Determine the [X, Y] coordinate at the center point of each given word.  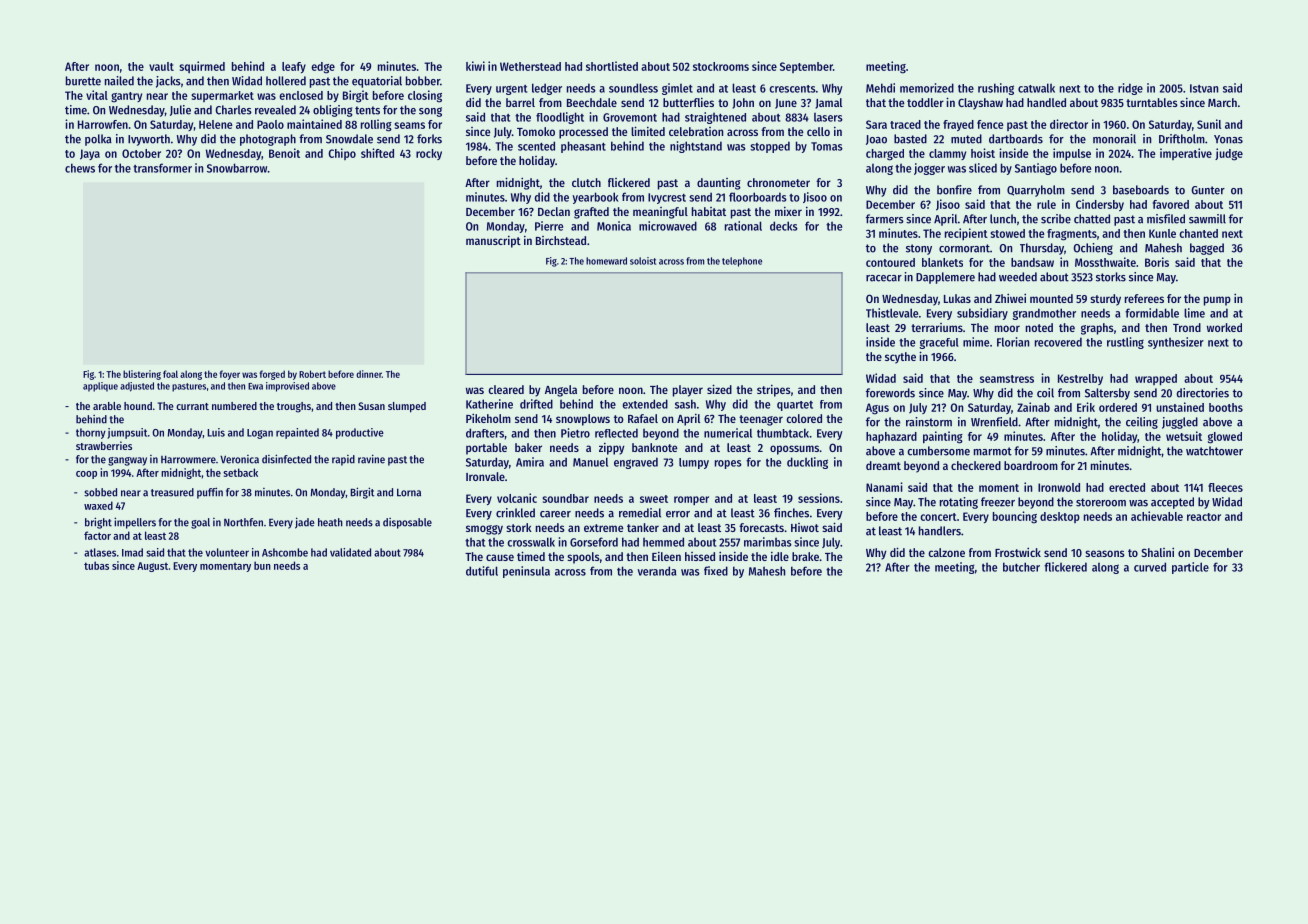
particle [1190, 568]
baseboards [1141, 190]
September [806, 67]
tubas [96, 565]
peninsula [526, 572]
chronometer [778, 182]
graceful [939, 343]
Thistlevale [892, 313]
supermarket [222, 96]
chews [80, 168]
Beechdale [592, 102]
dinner [369, 374]
